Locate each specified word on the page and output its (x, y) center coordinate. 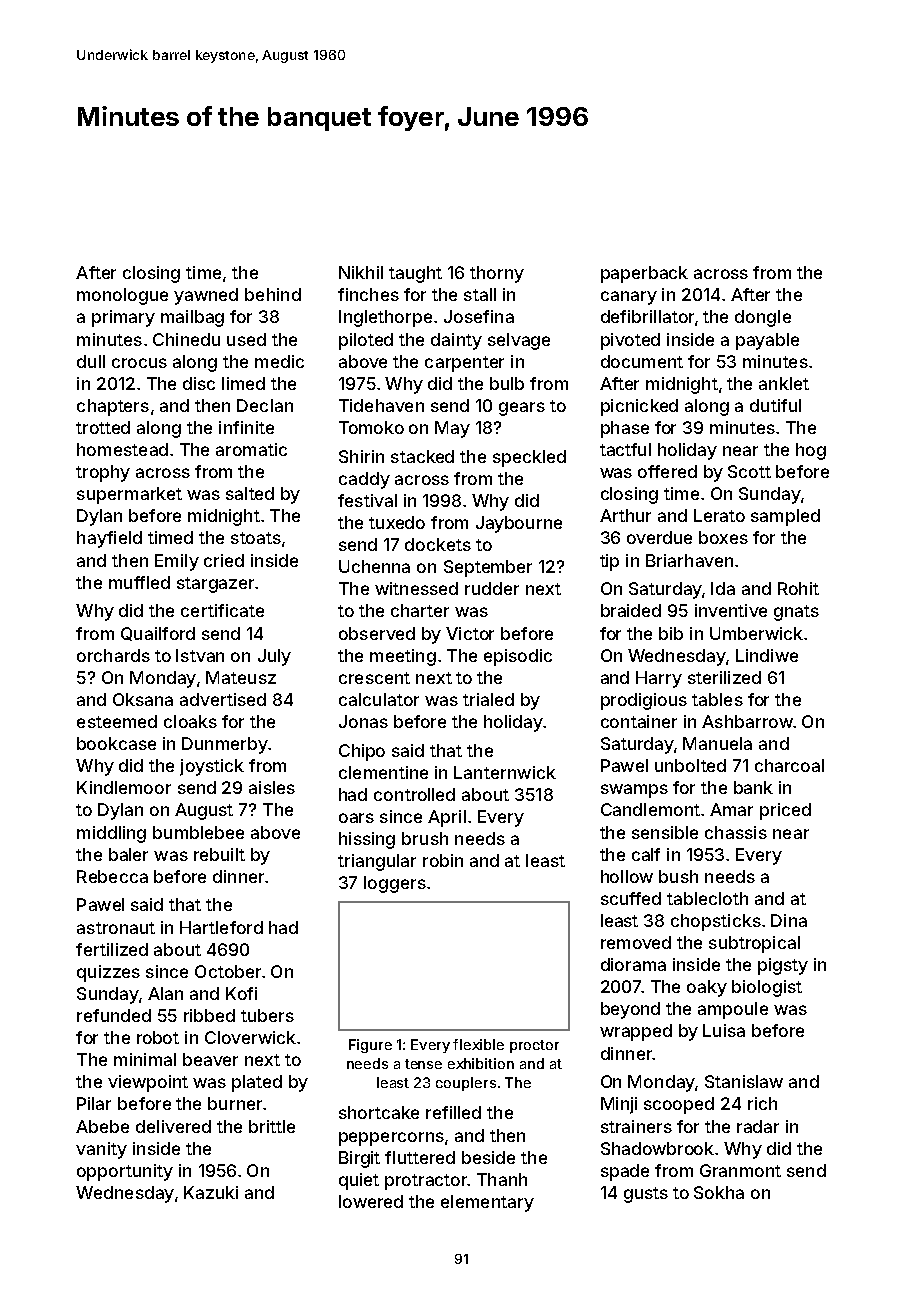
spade (625, 1172)
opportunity (125, 1172)
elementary (487, 1203)
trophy (103, 473)
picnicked (639, 407)
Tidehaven (381, 405)
